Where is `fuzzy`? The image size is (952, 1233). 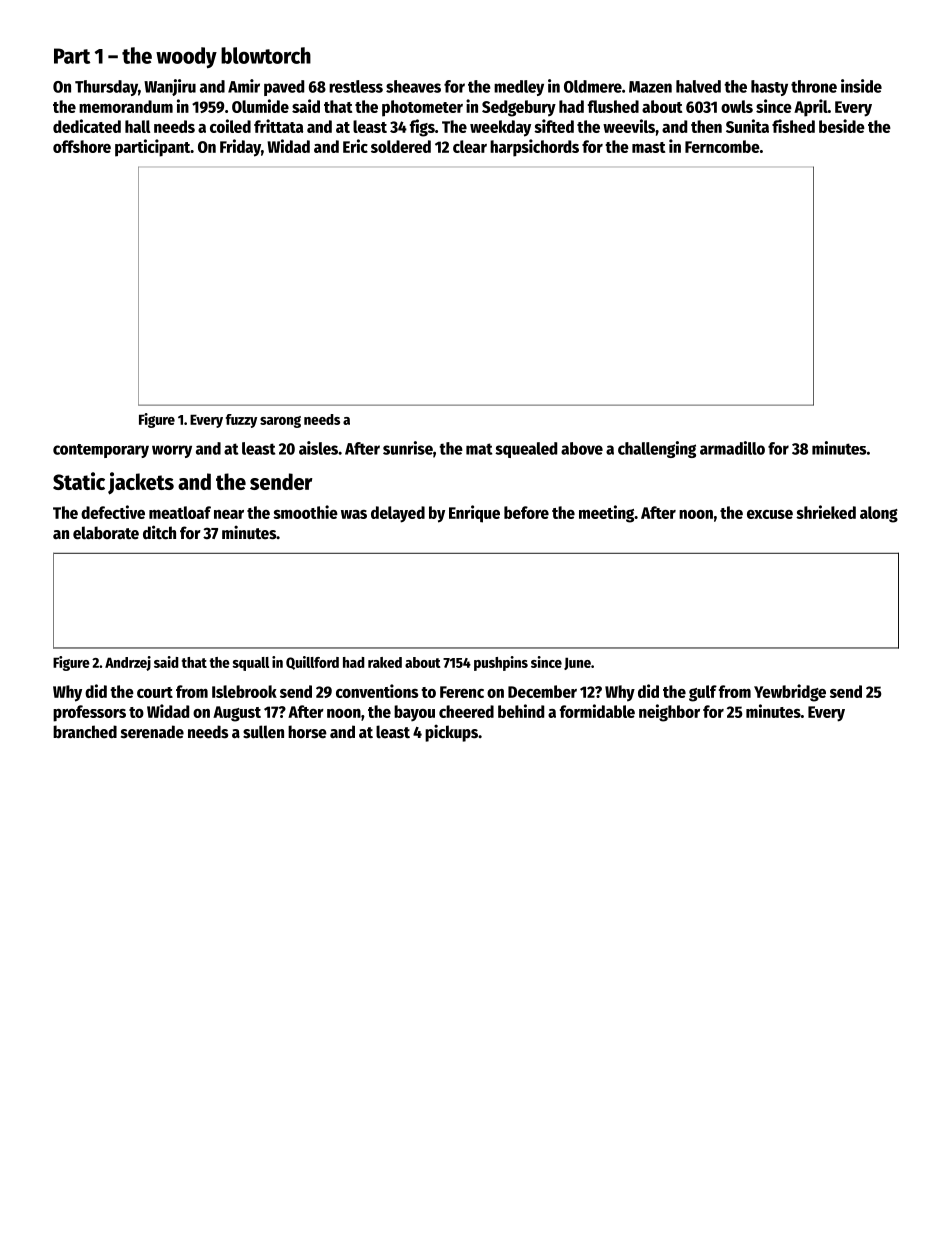
fuzzy is located at coordinates (241, 421).
